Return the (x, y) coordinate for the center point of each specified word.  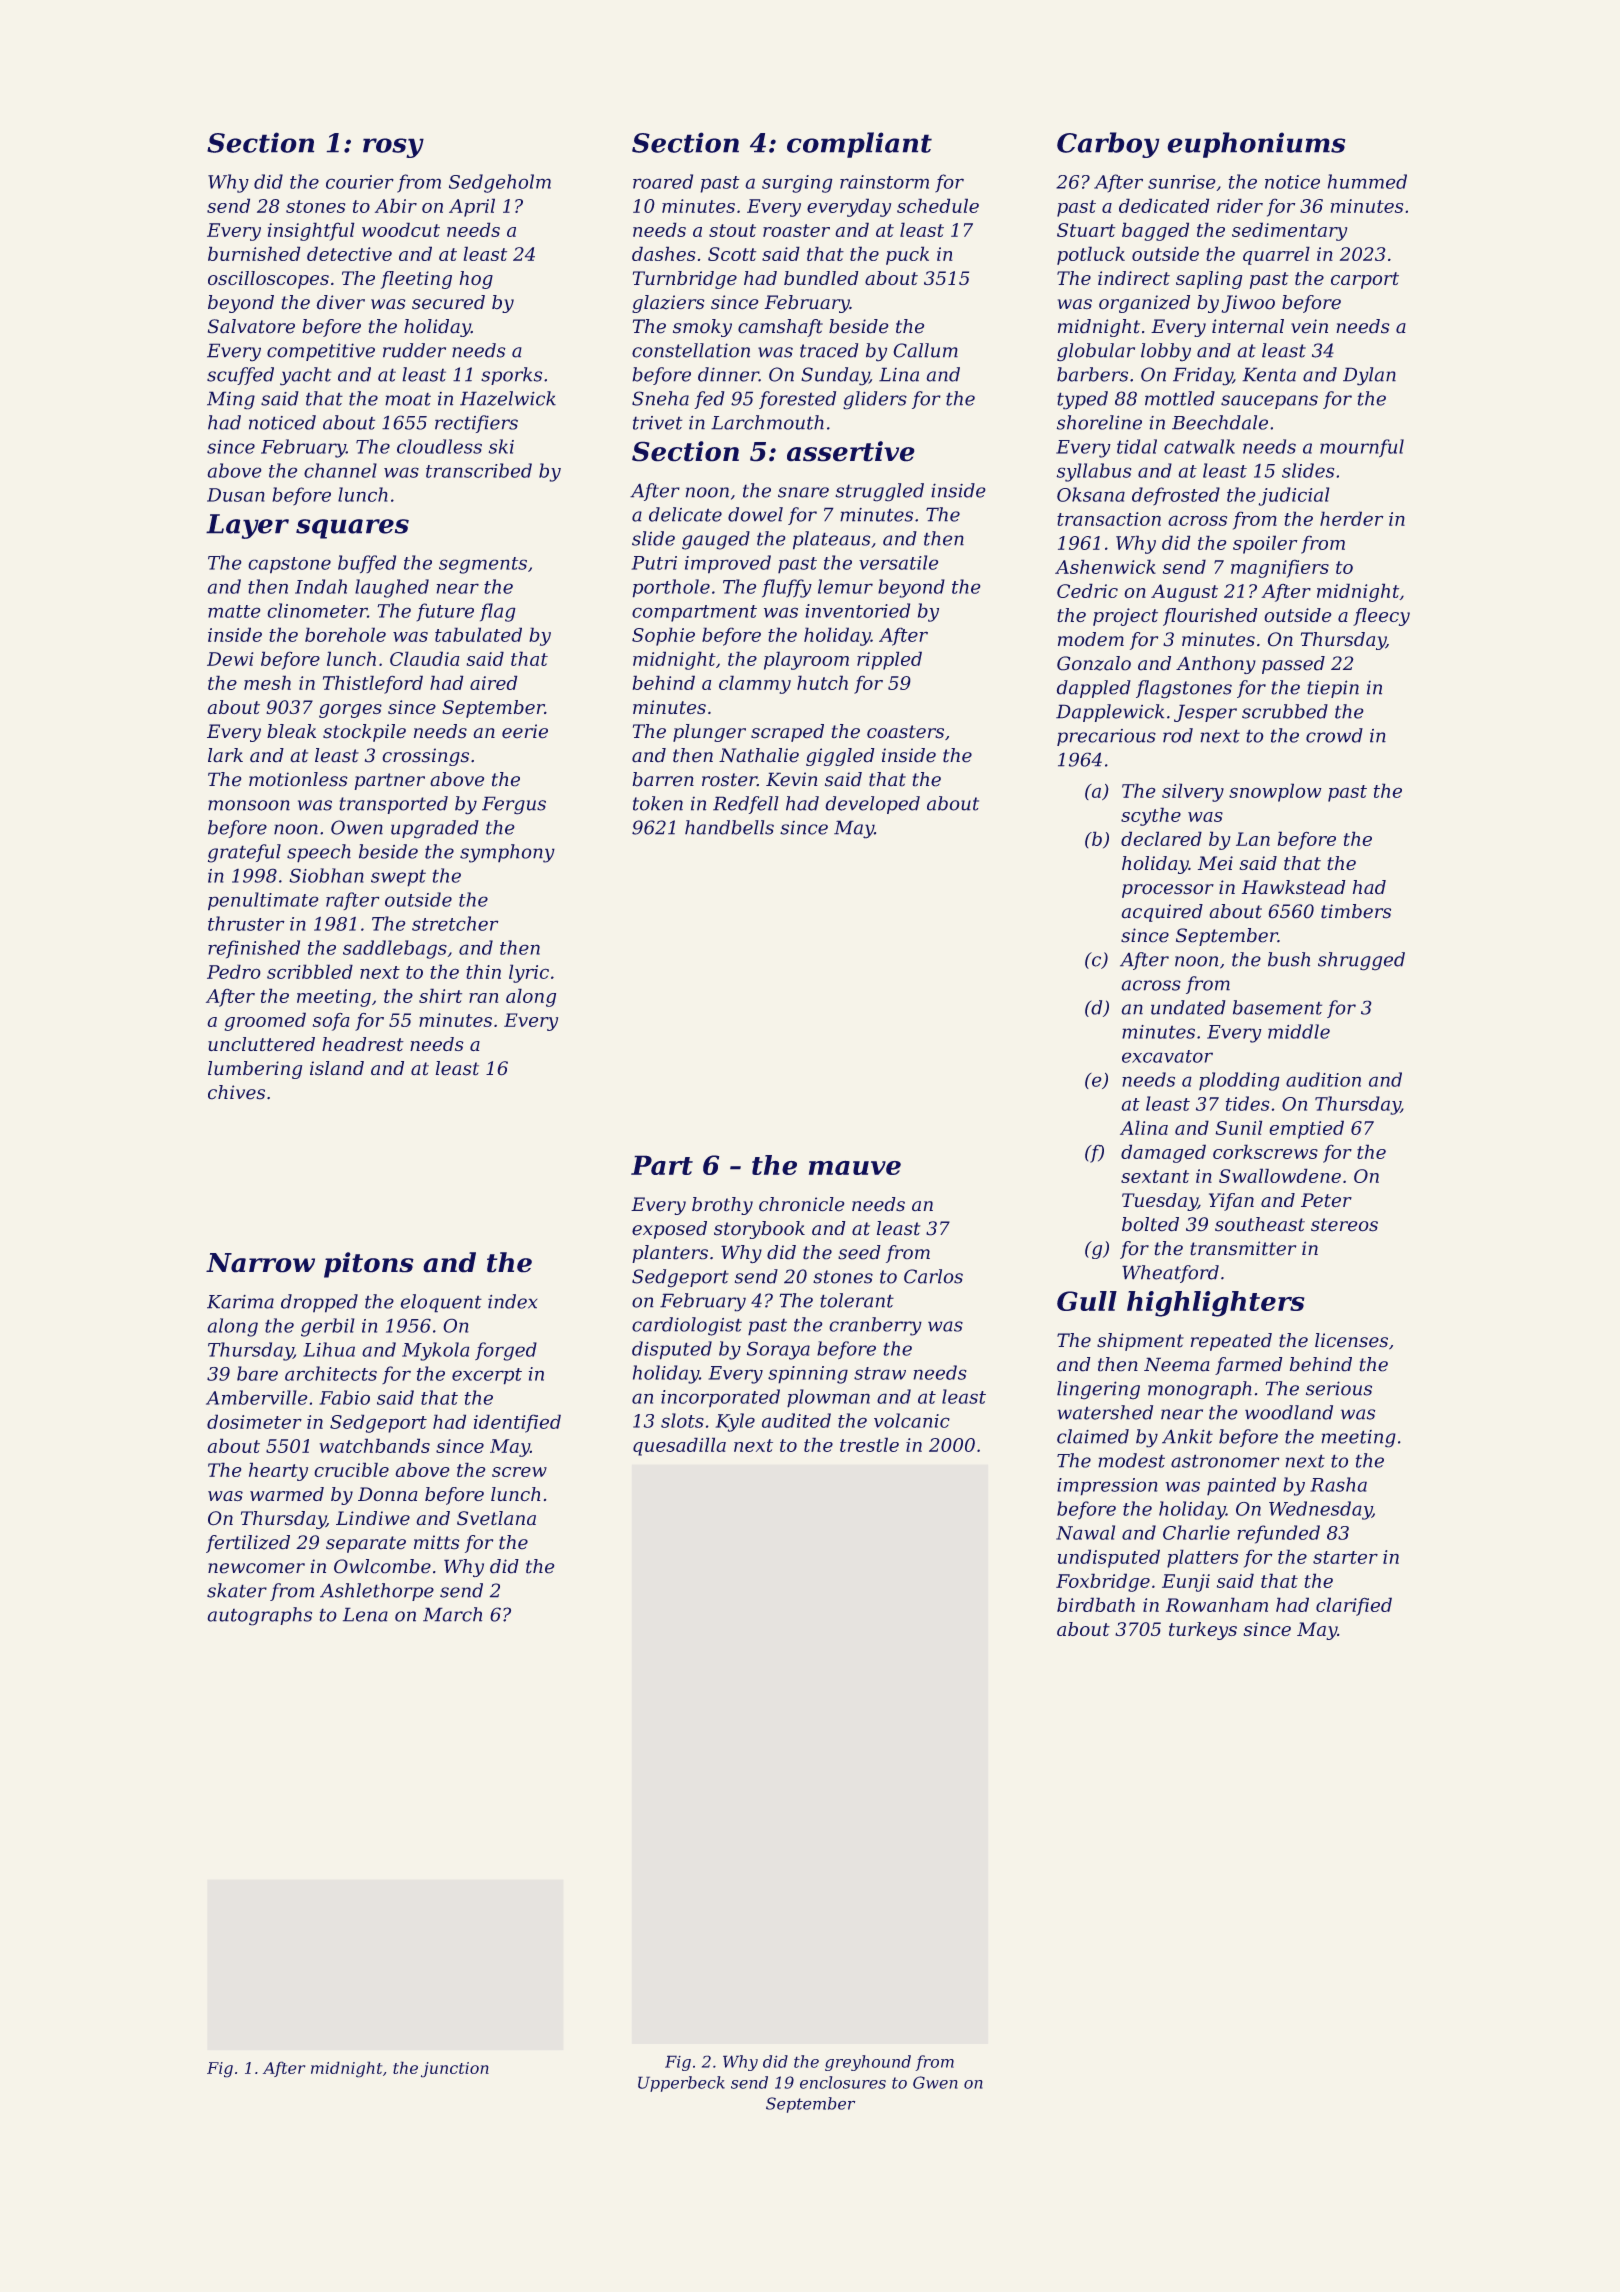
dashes (664, 253)
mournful (1362, 448)
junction (455, 2070)
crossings (425, 757)
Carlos (933, 1276)
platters (1202, 1558)
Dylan (1369, 376)
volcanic (912, 1420)
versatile (898, 562)
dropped (319, 1303)
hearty (278, 1471)
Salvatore (251, 326)
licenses (1351, 1340)
